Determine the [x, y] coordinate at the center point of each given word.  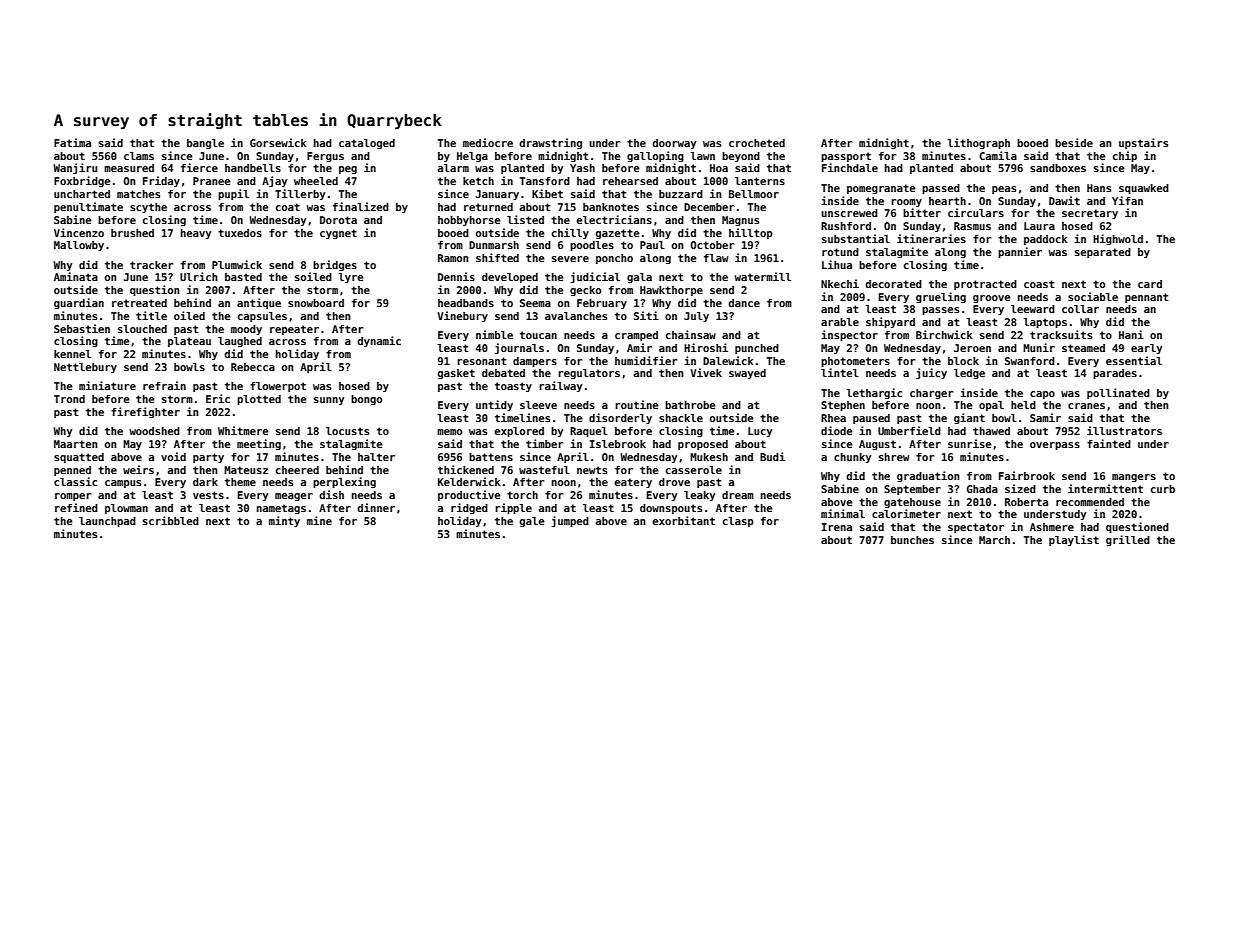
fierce [199, 167]
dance [744, 303]
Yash [582, 168]
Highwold [1118, 239]
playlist [1074, 540]
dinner [376, 507]
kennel [72, 354]
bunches [912, 540]
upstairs [1143, 143]
